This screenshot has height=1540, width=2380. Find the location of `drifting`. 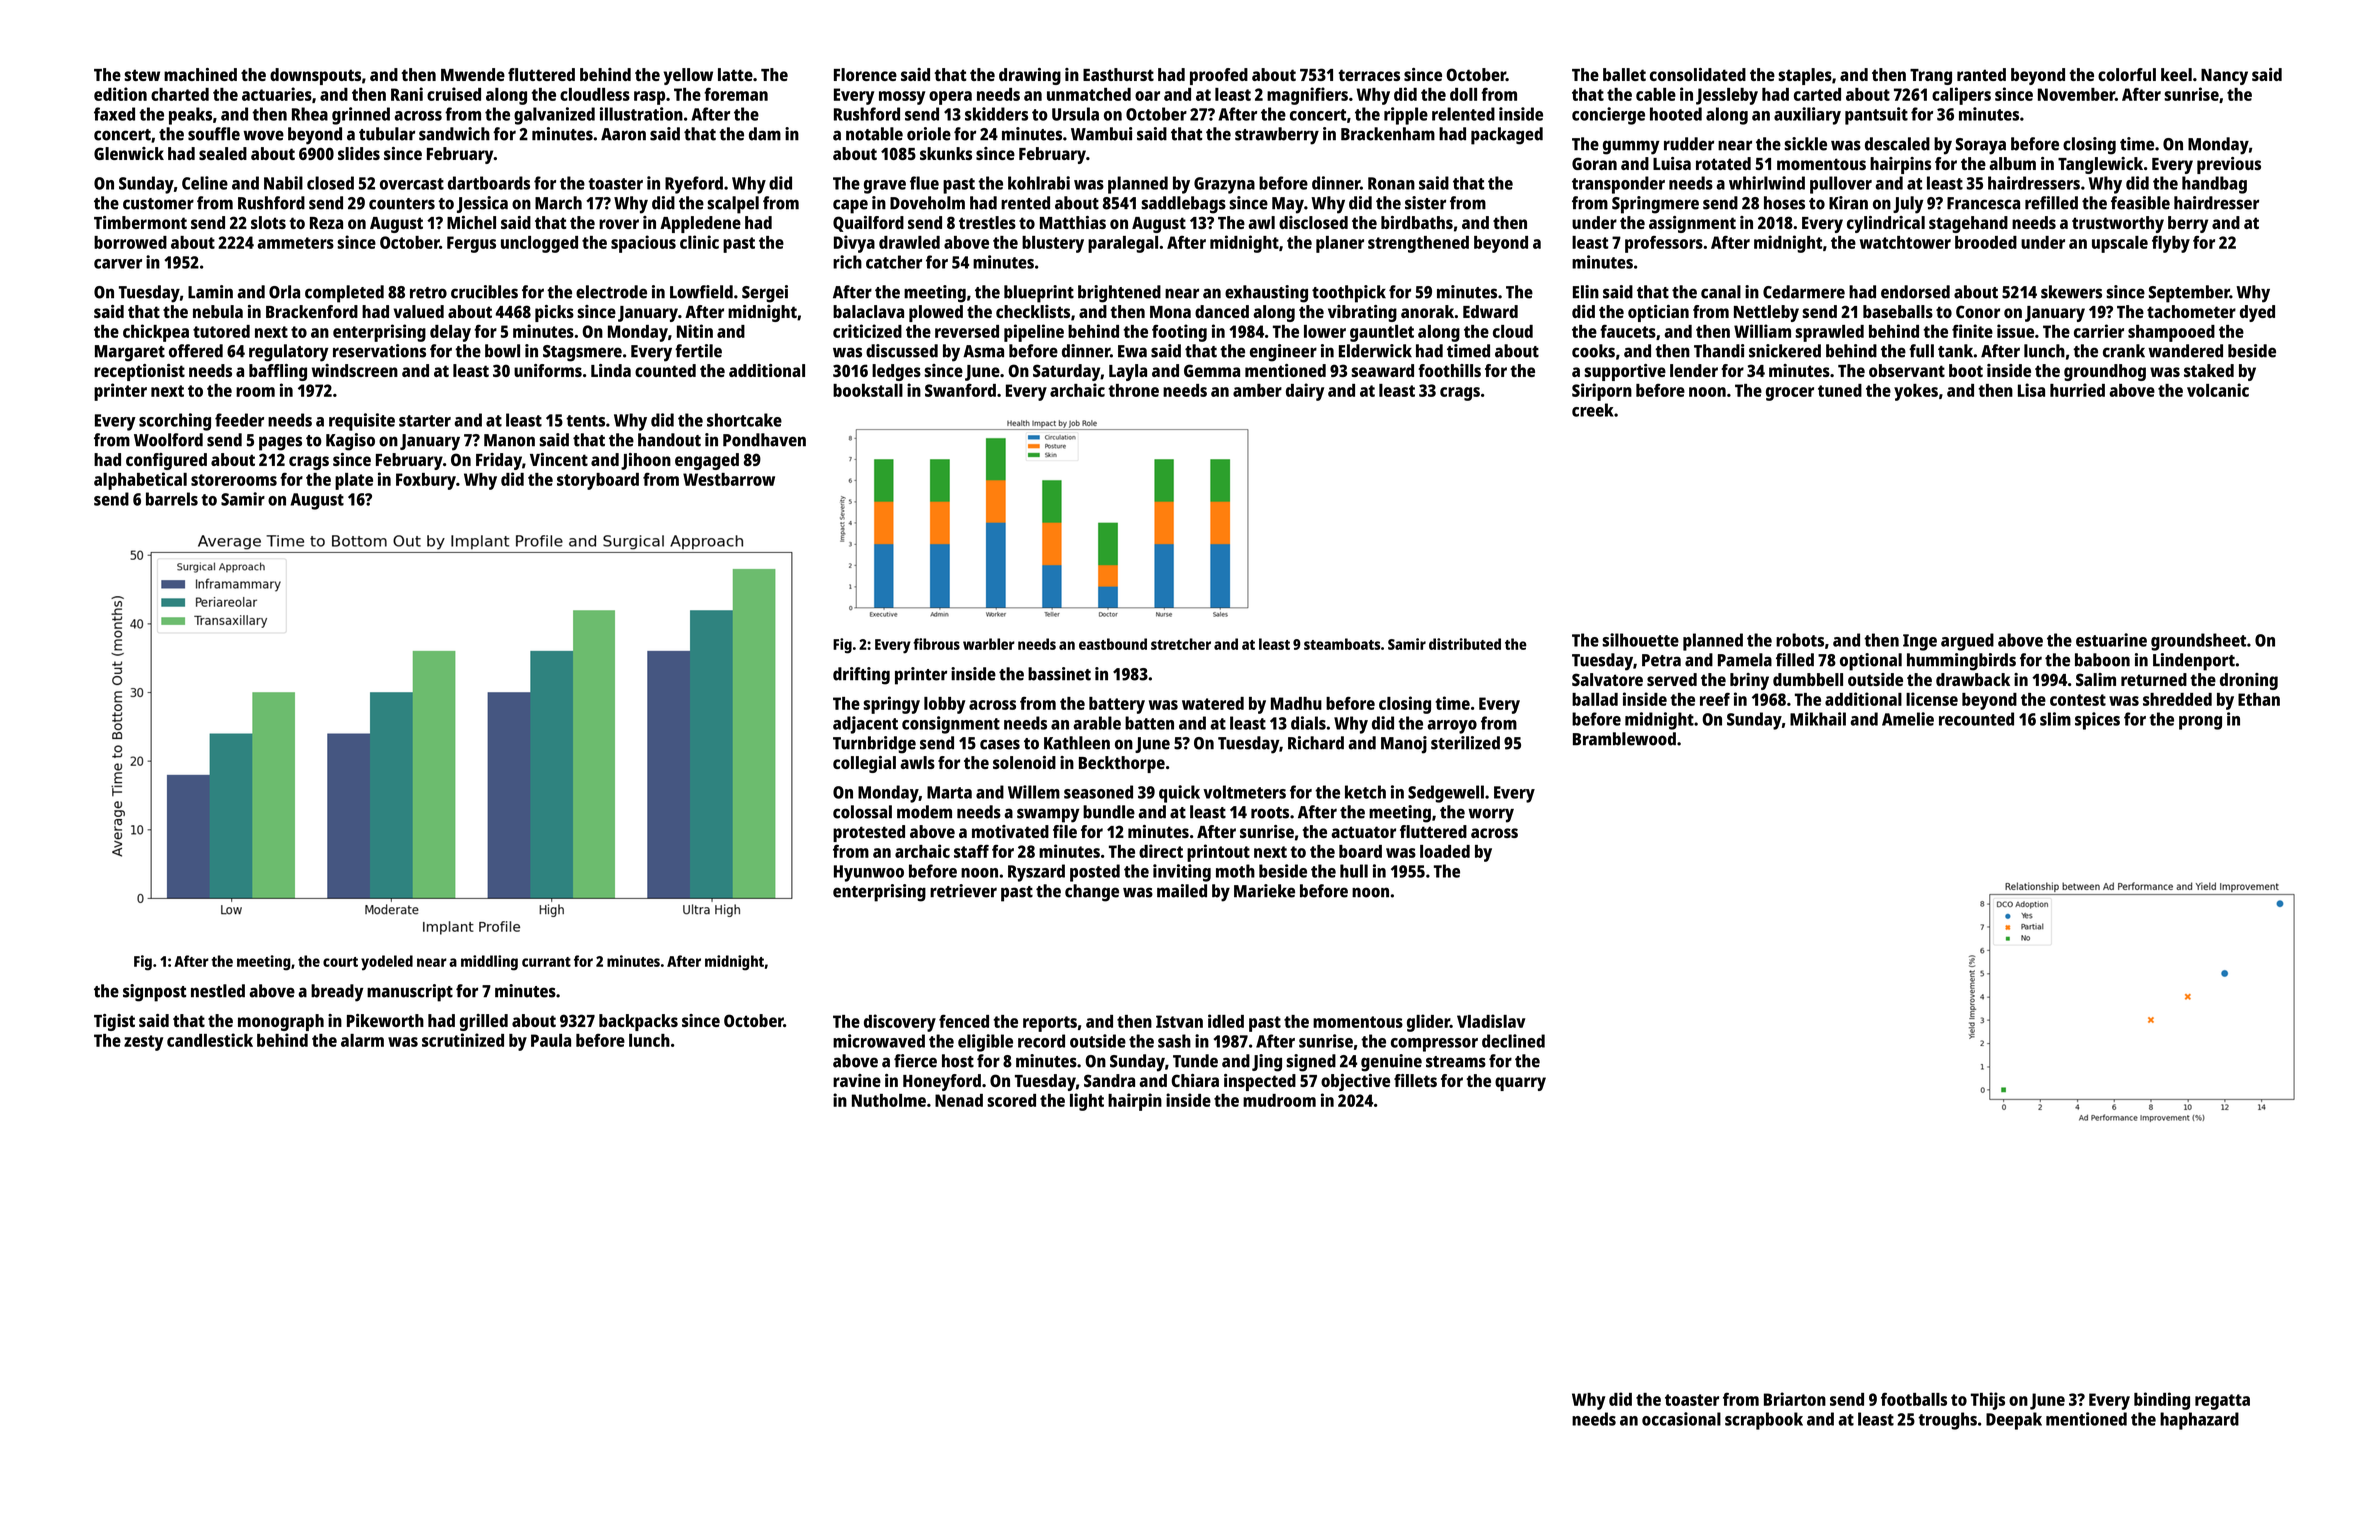

drifting is located at coordinates (861, 676).
